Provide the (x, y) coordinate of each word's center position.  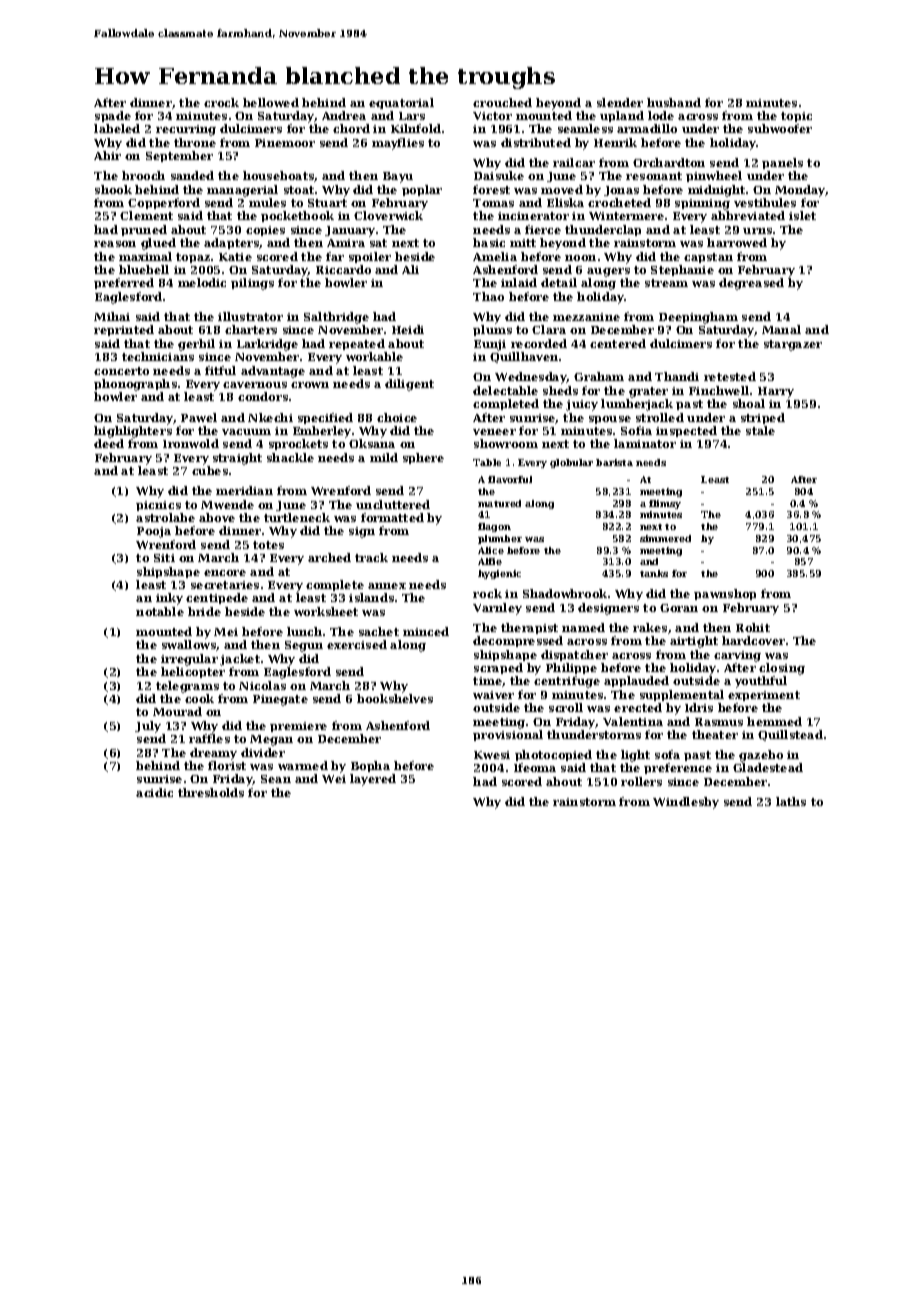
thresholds (211, 792)
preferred (124, 283)
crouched (502, 102)
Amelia (495, 256)
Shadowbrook (565, 593)
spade (113, 116)
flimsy (665, 504)
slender (620, 102)
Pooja (154, 532)
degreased (751, 284)
